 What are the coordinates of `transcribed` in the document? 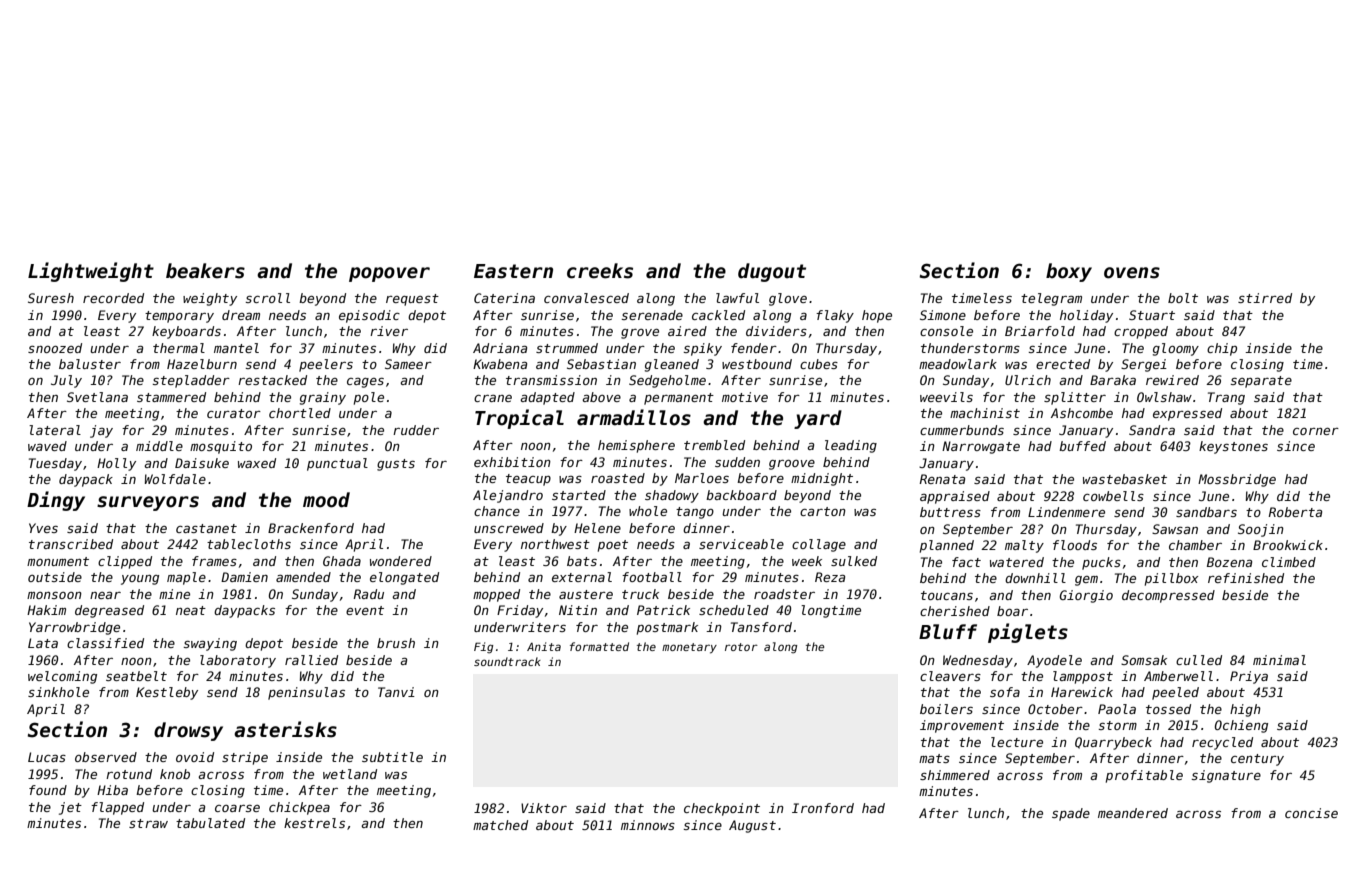 It's located at (71, 544).
